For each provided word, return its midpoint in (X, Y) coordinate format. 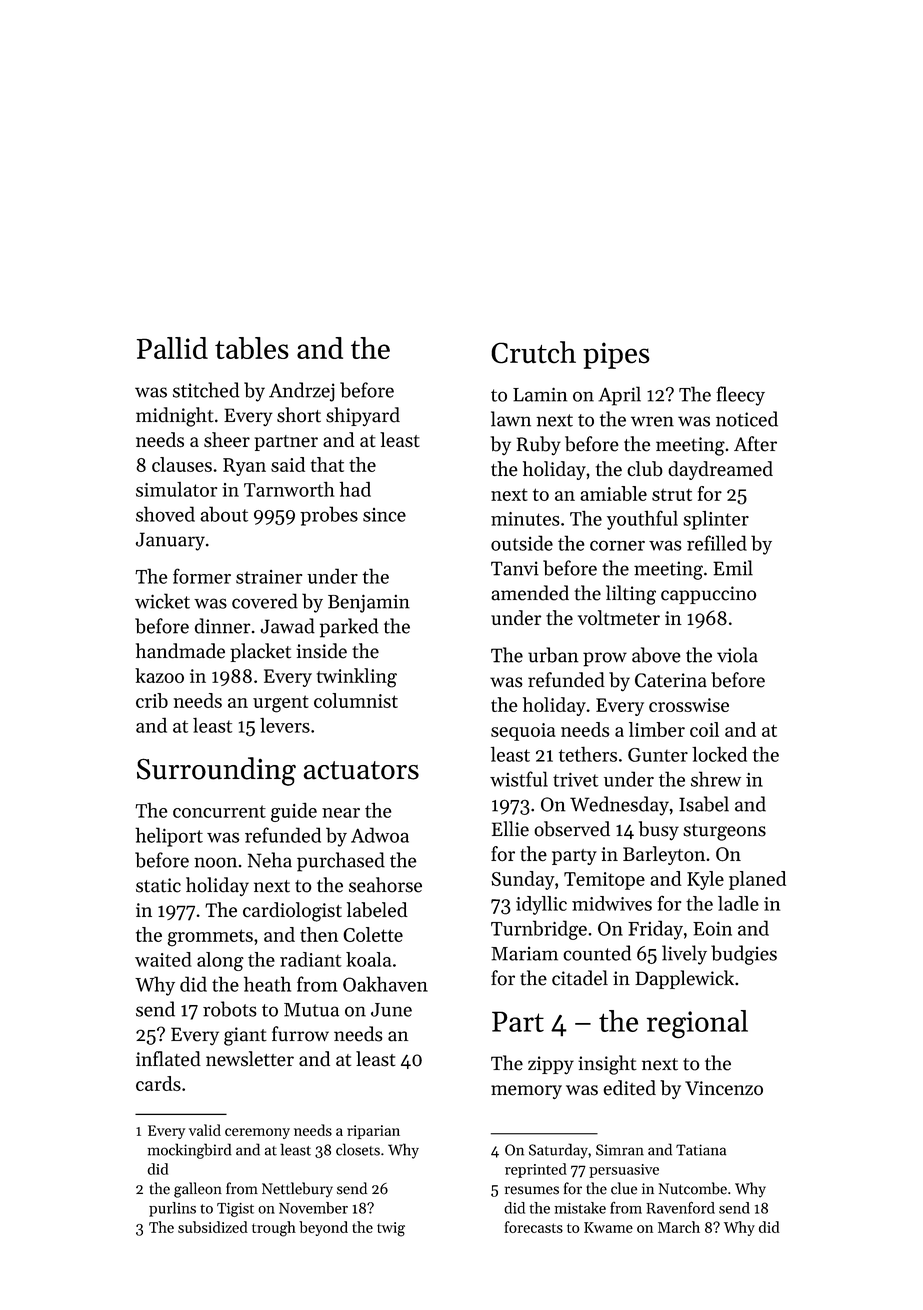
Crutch (533, 352)
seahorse (385, 885)
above (656, 655)
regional (697, 1024)
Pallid (172, 348)
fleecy (740, 396)
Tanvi (515, 568)
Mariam (524, 953)
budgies (744, 955)
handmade (180, 651)
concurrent (219, 811)
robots (230, 1009)
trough (274, 1229)
